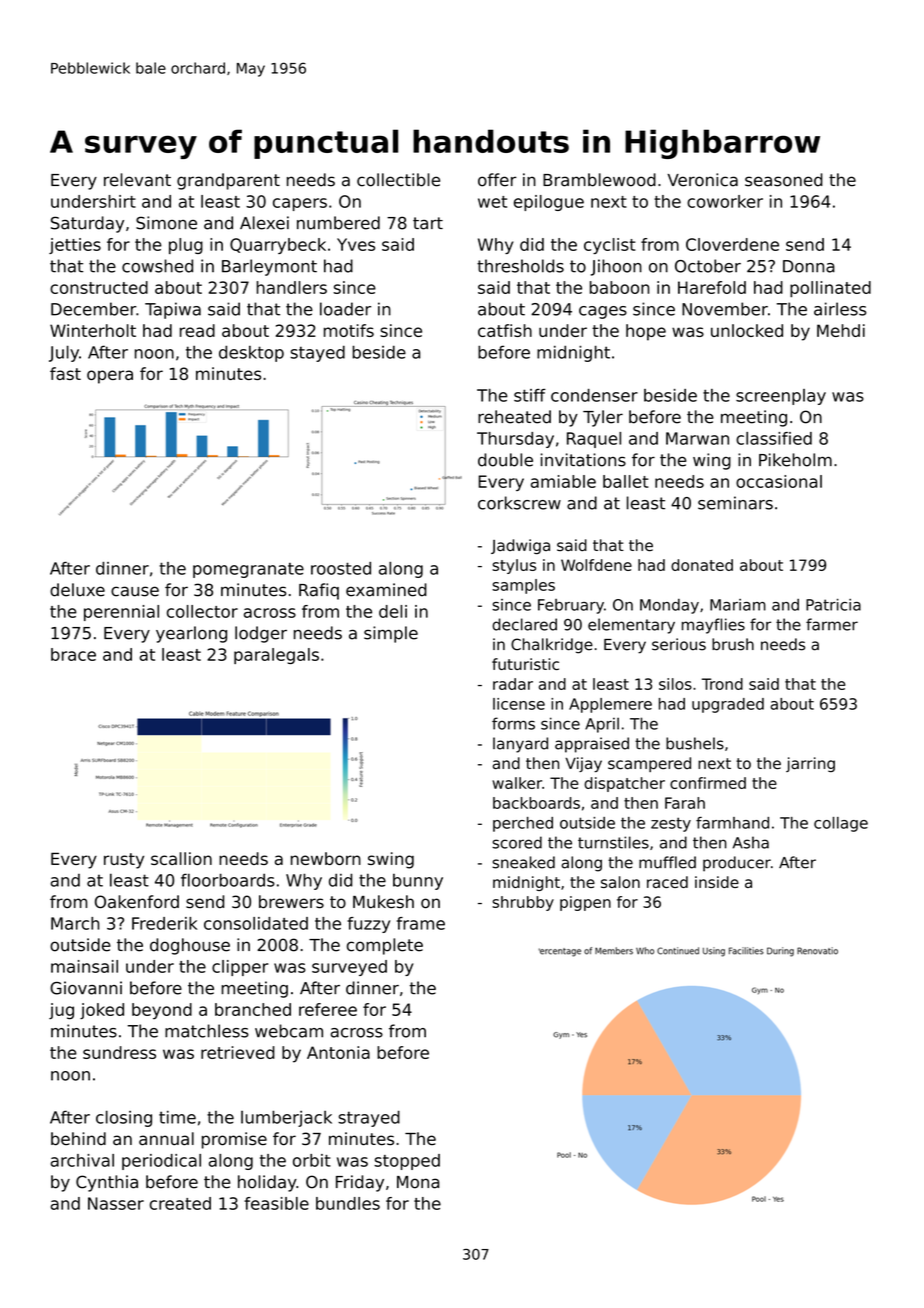  I want to click on pomegranate, so click(248, 570).
